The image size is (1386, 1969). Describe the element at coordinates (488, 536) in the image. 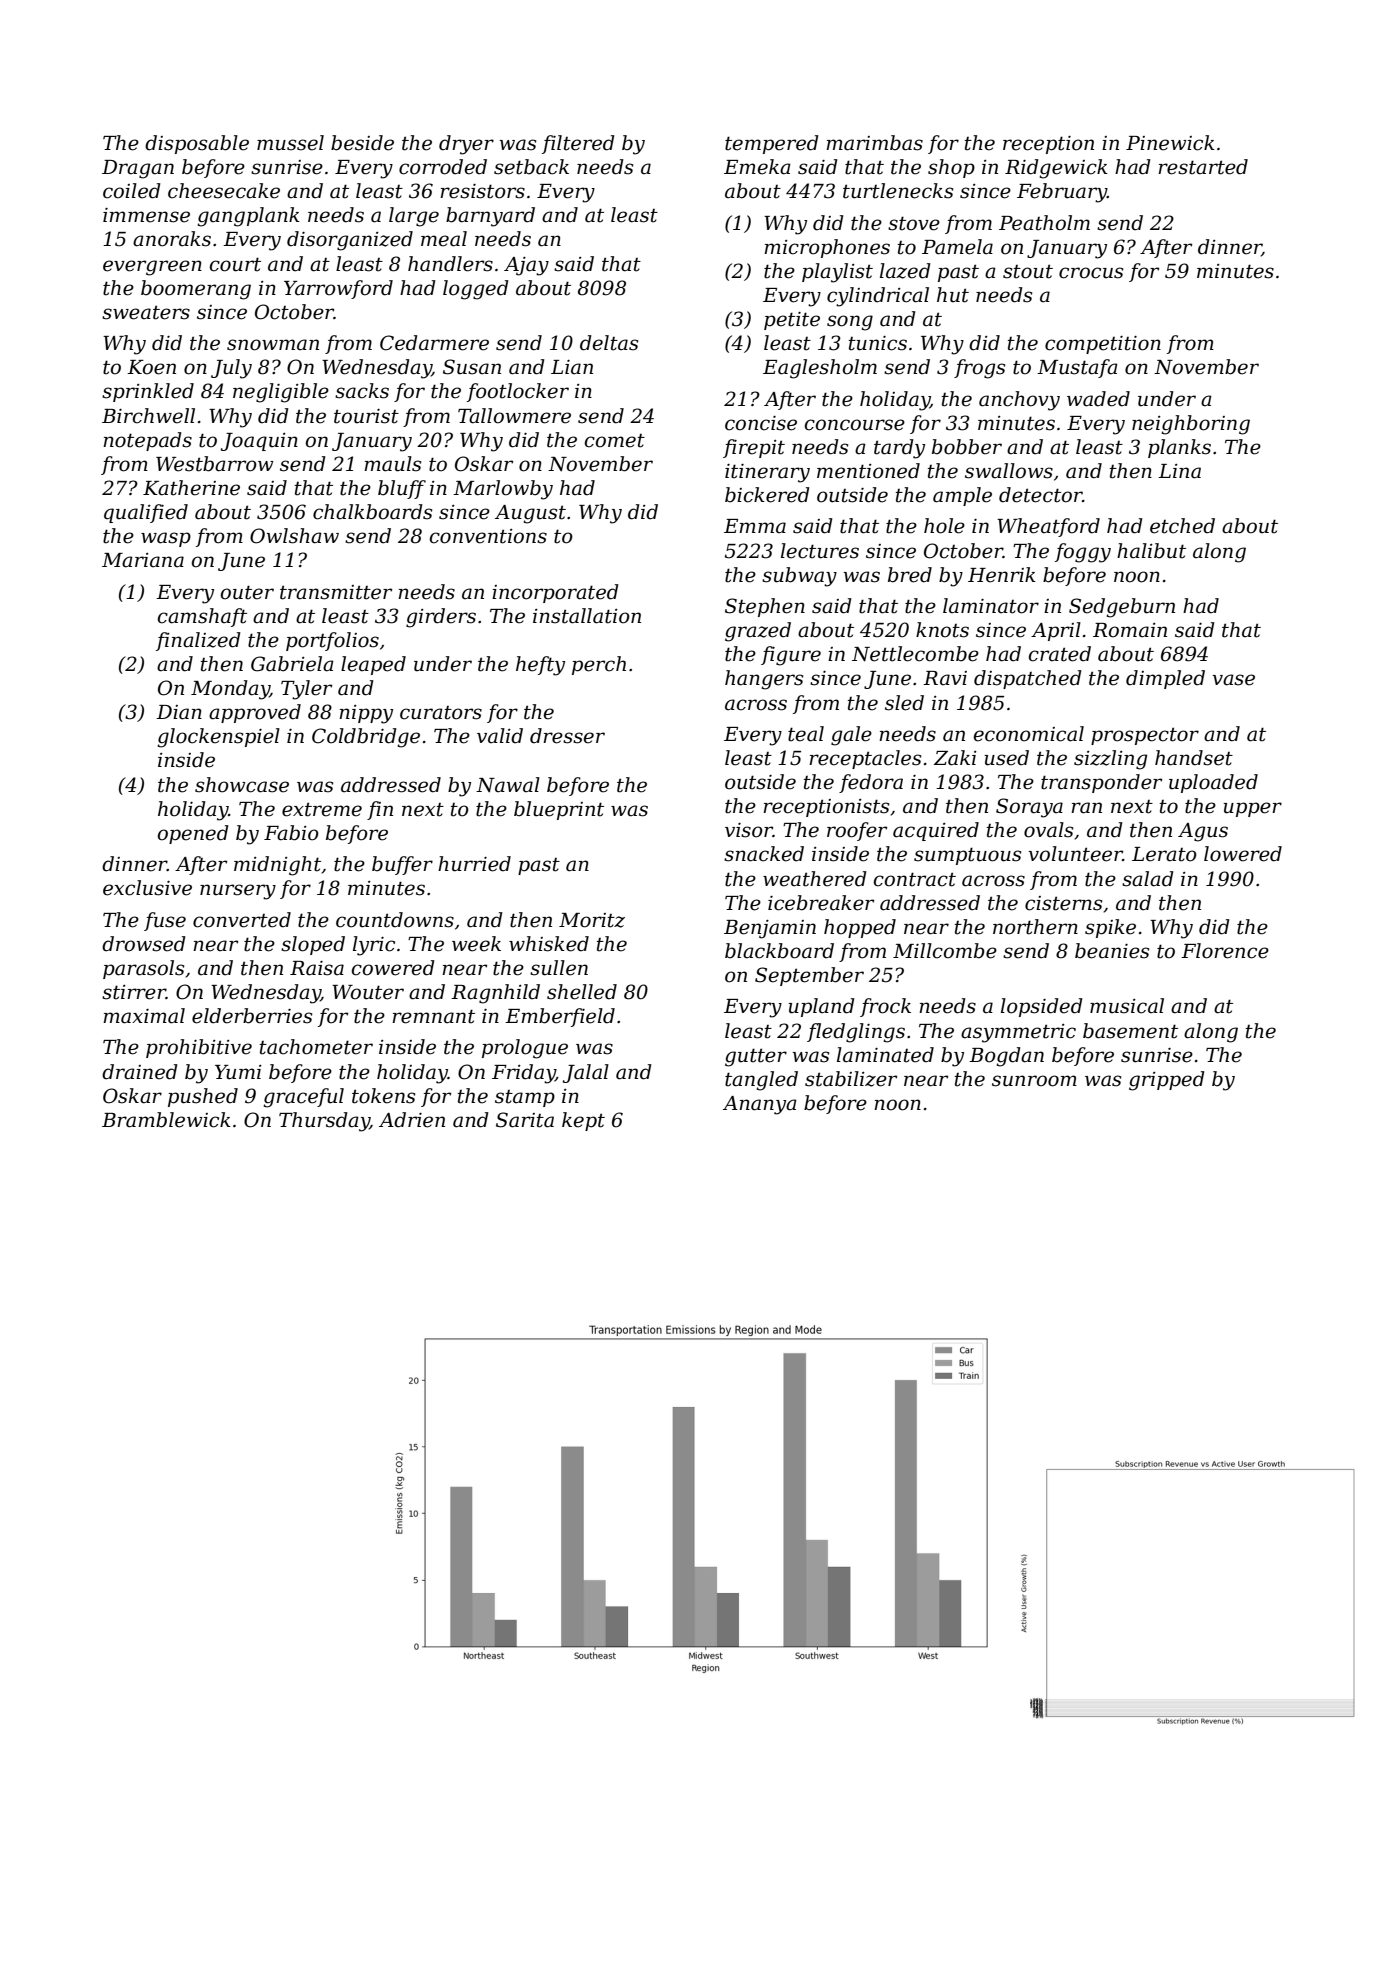

I see `conventions` at that location.
